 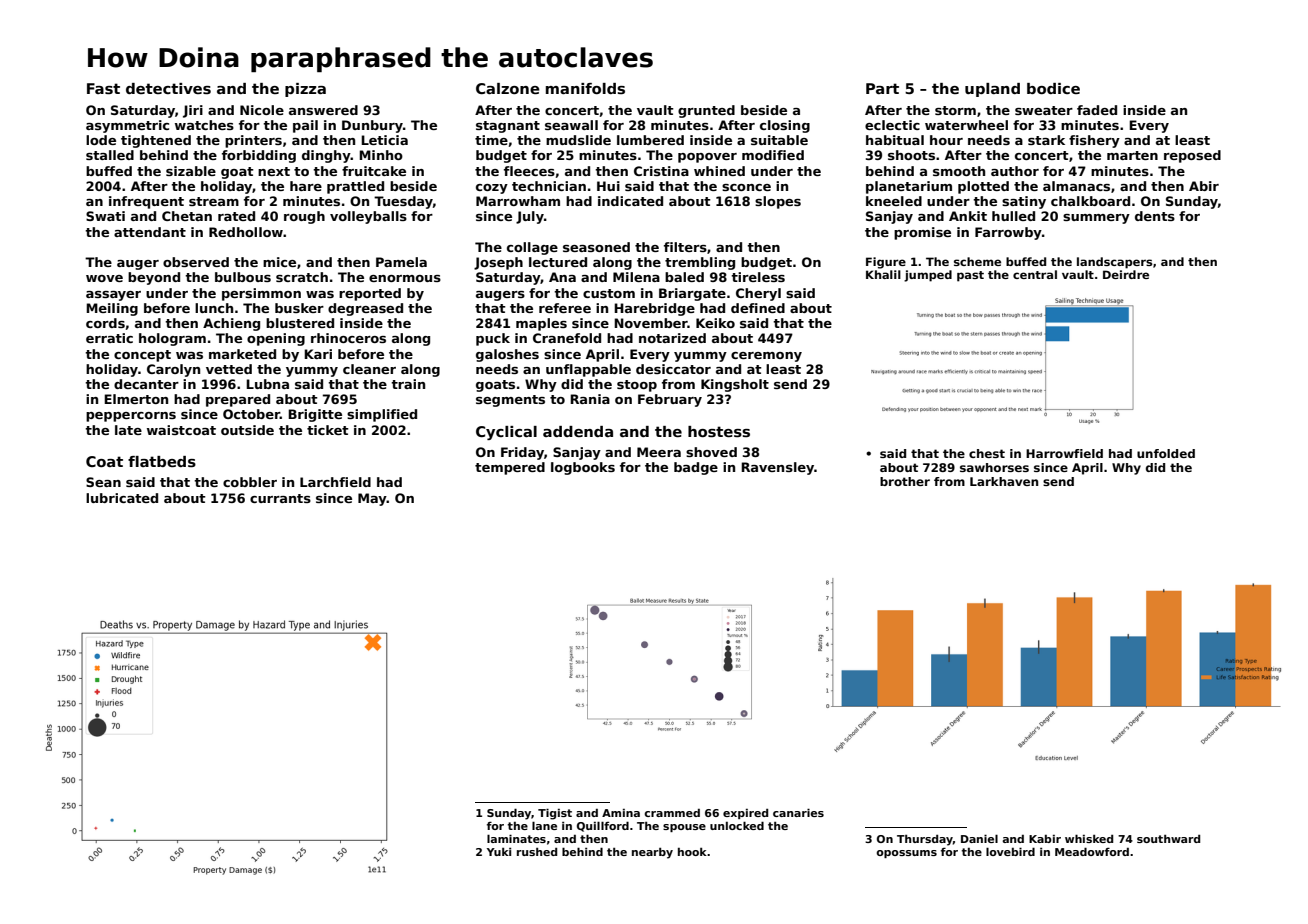 What do you see at coordinates (555, 814) in the document?
I see `Tigist` at bounding box center [555, 814].
